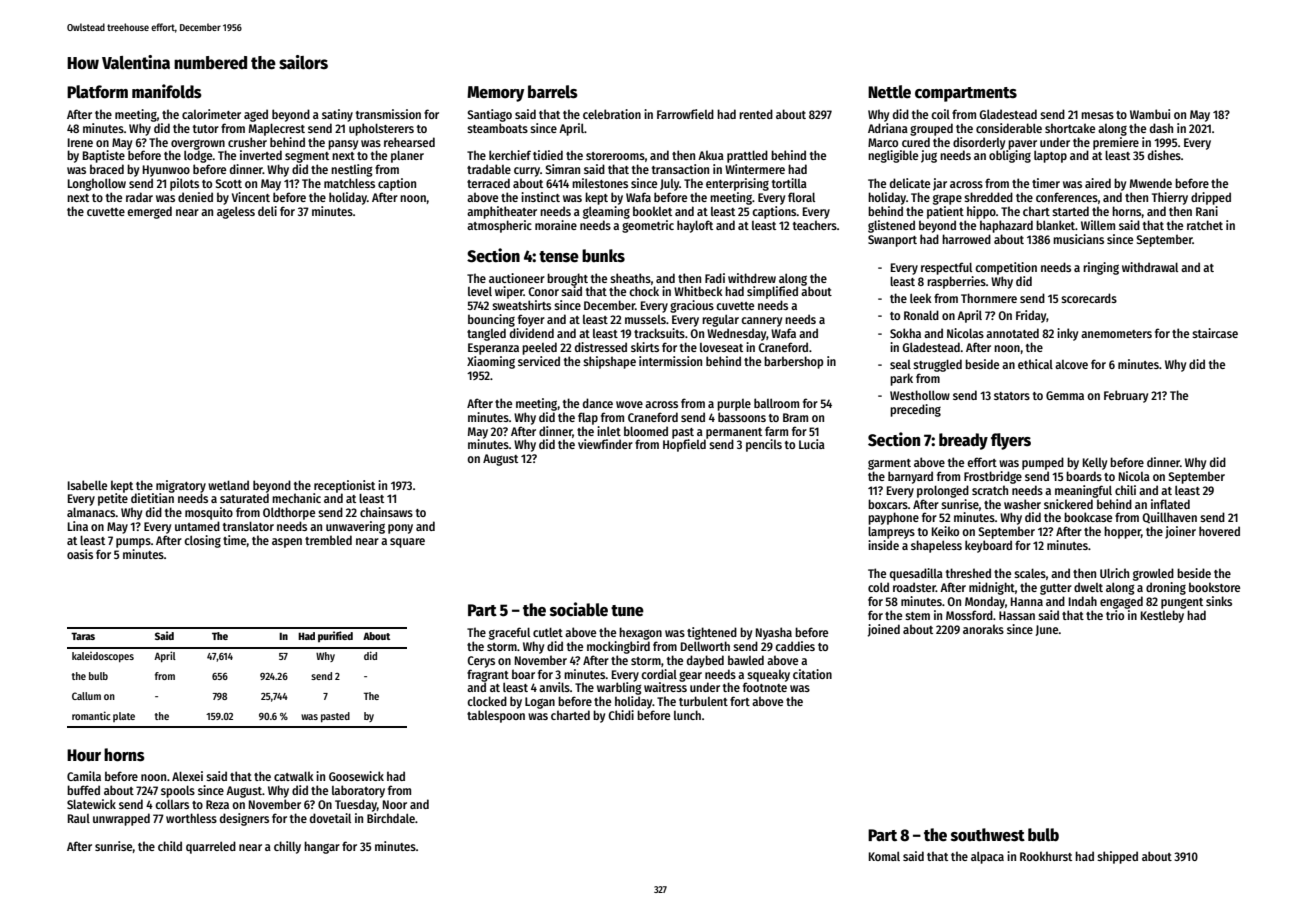 The width and height of the page is (1308, 924). Describe the element at coordinates (629, 404) in the page. I see `wove` at that location.
